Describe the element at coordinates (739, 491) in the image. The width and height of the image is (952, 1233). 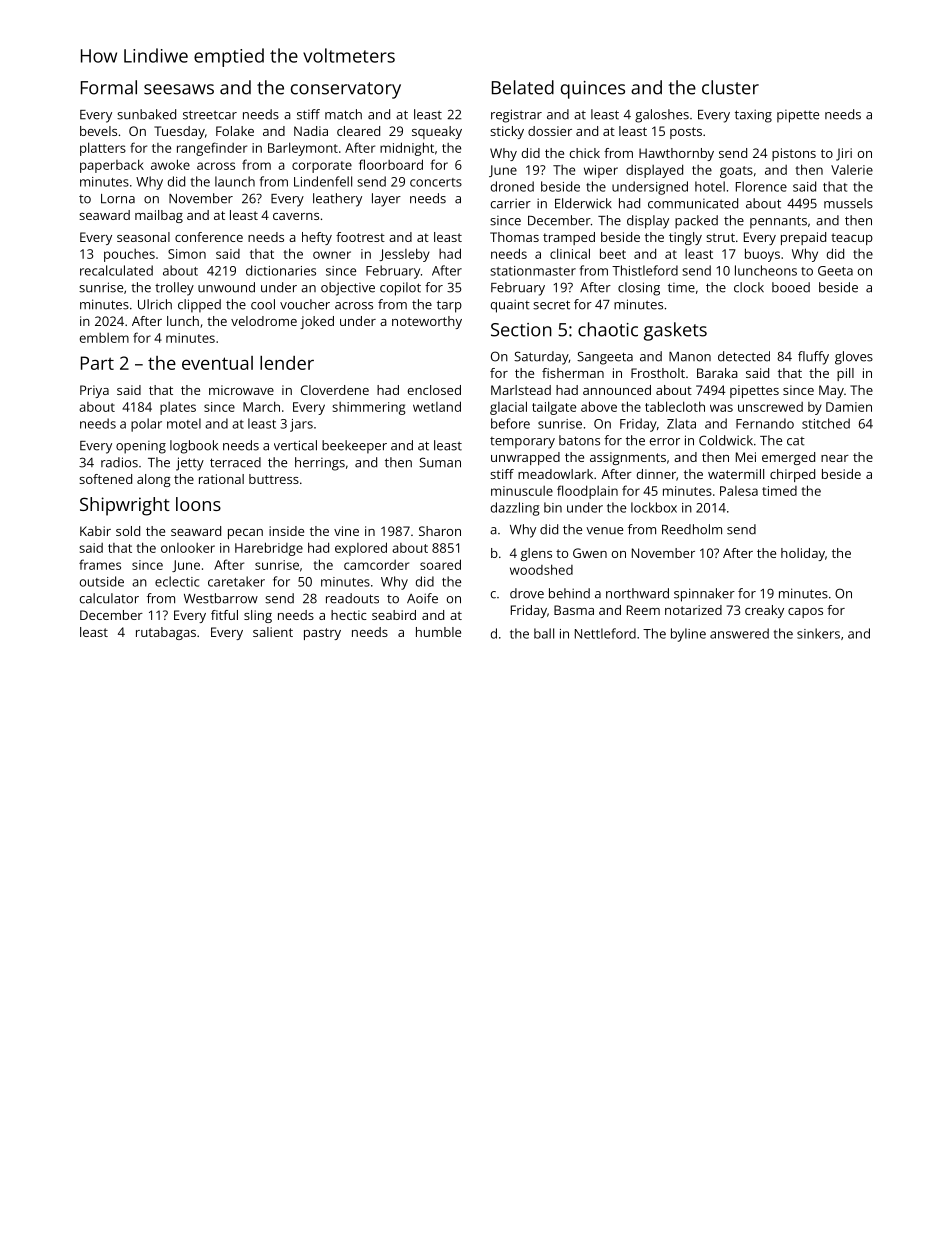
I see `Palesa` at that location.
